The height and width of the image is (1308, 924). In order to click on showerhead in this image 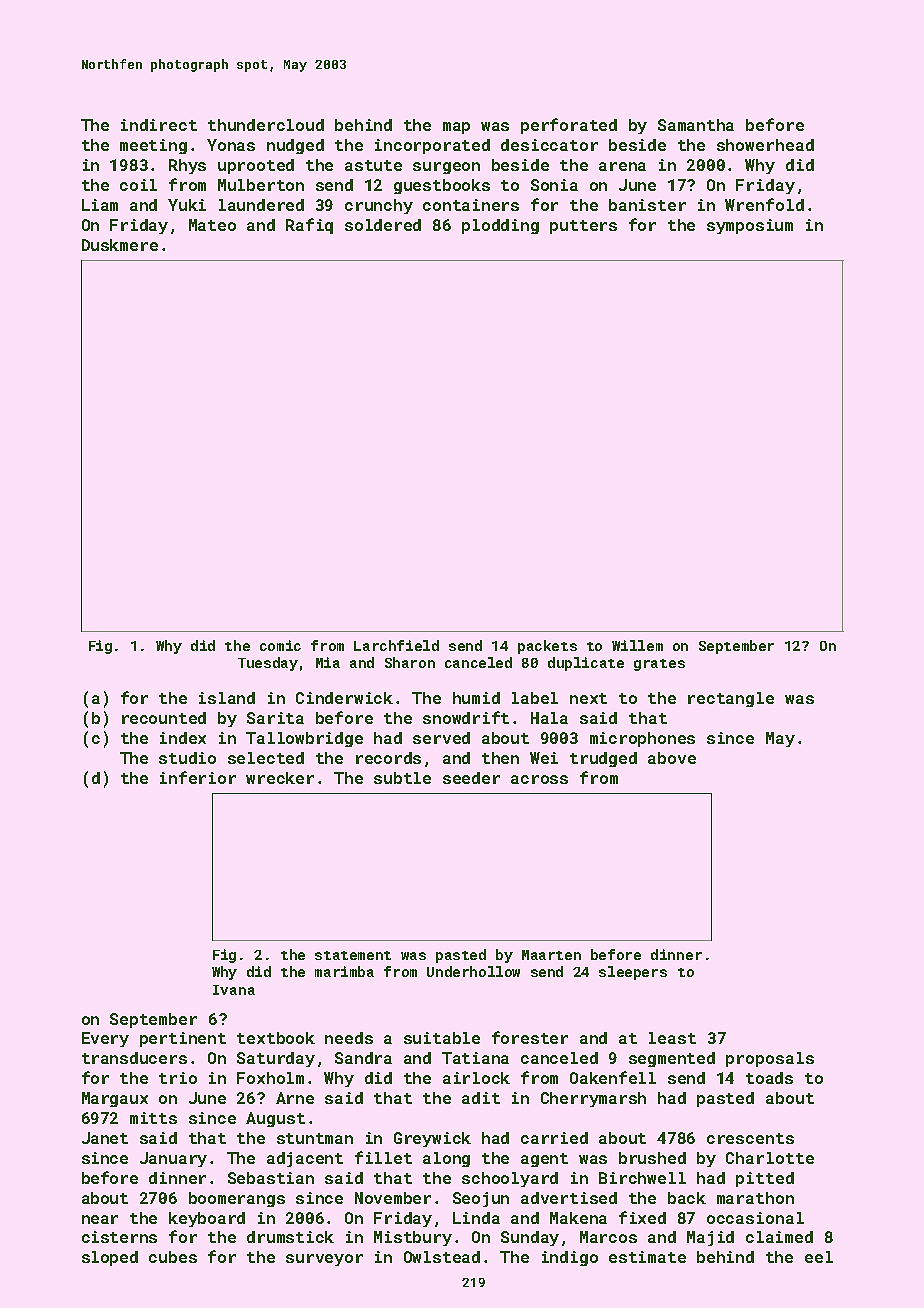, I will do `click(765, 145)`.
